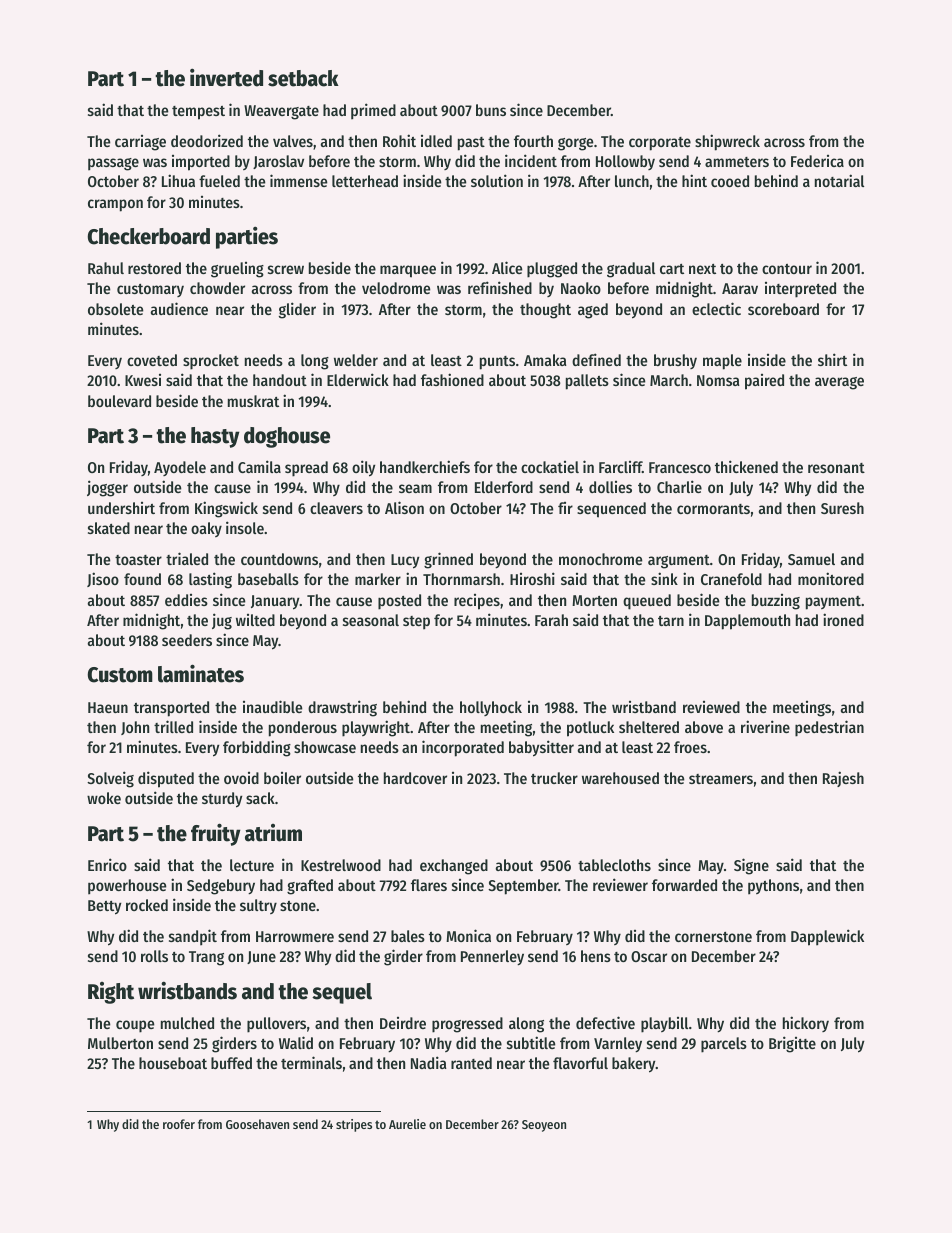 Image resolution: width=952 pixels, height=1233 pixels. I want to click on Mulberton, so click(120, 1043).
